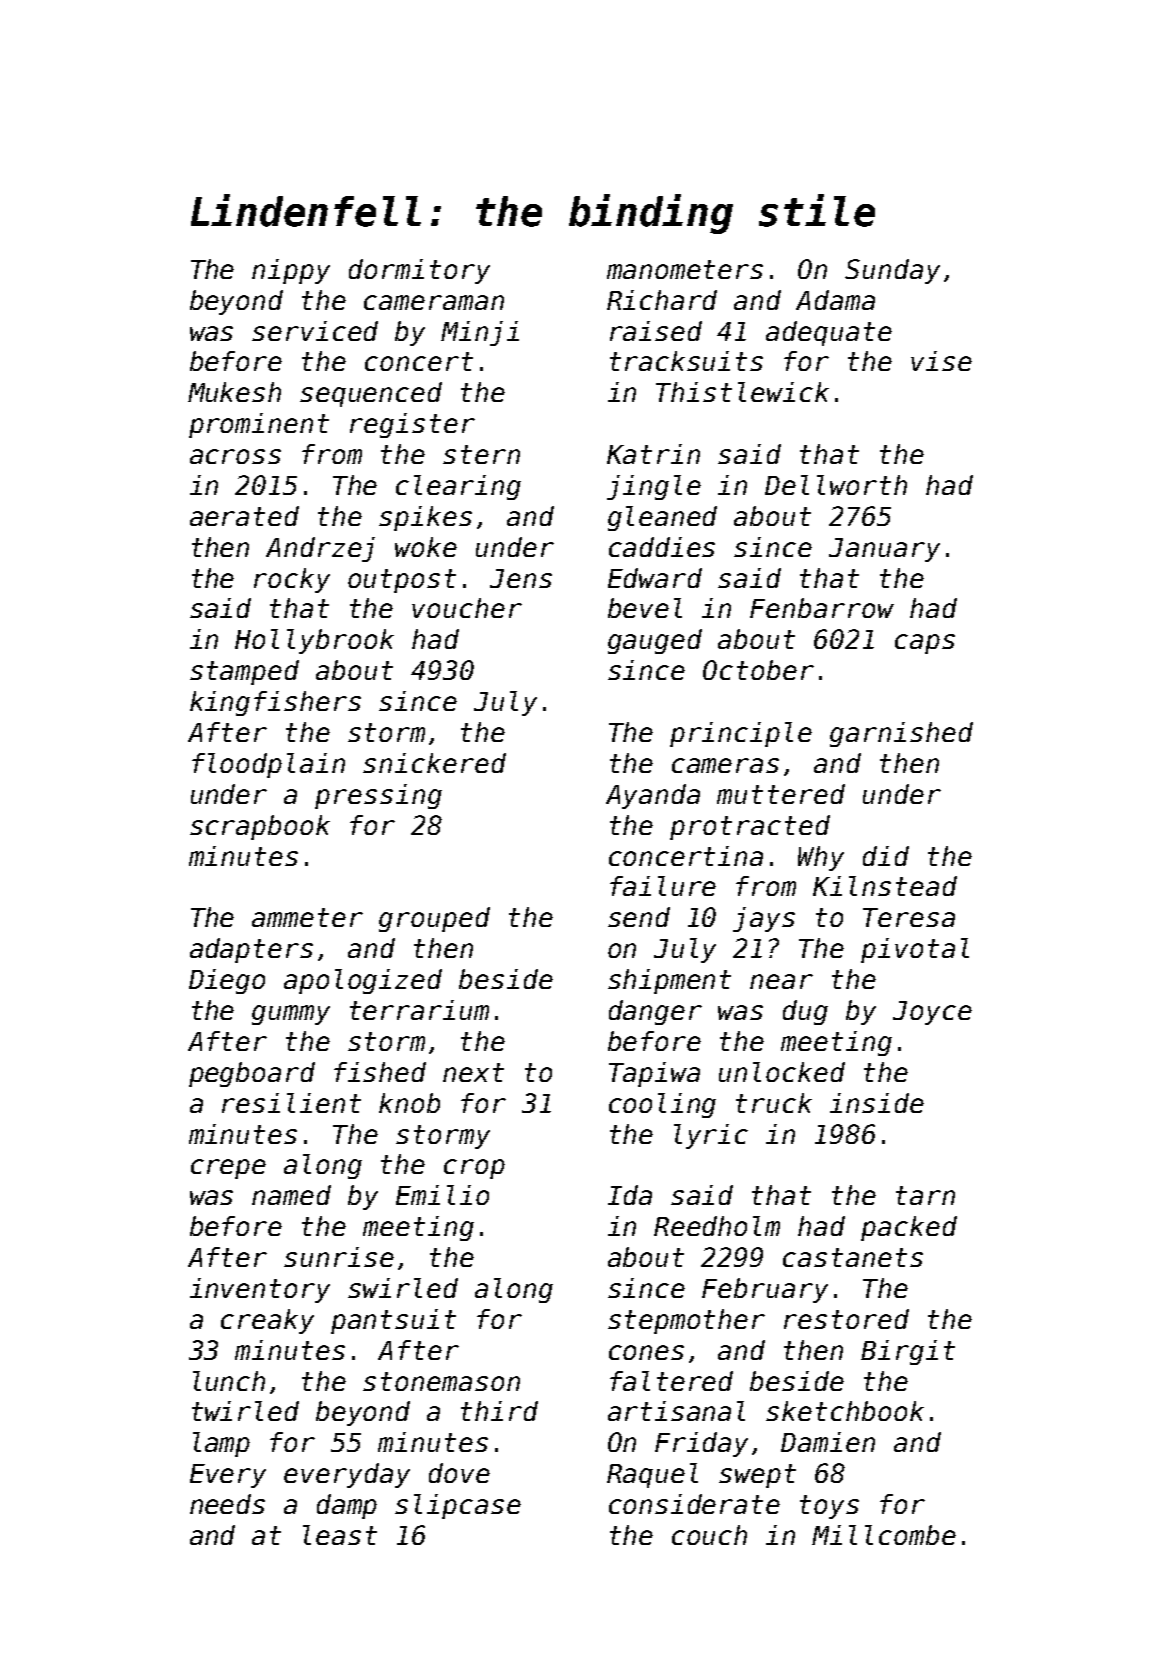 This screenshot has height=1654, width=1165. Describe the element at coordinates (275, 703) in the screenshot. I see `kingfishers` at that location.
